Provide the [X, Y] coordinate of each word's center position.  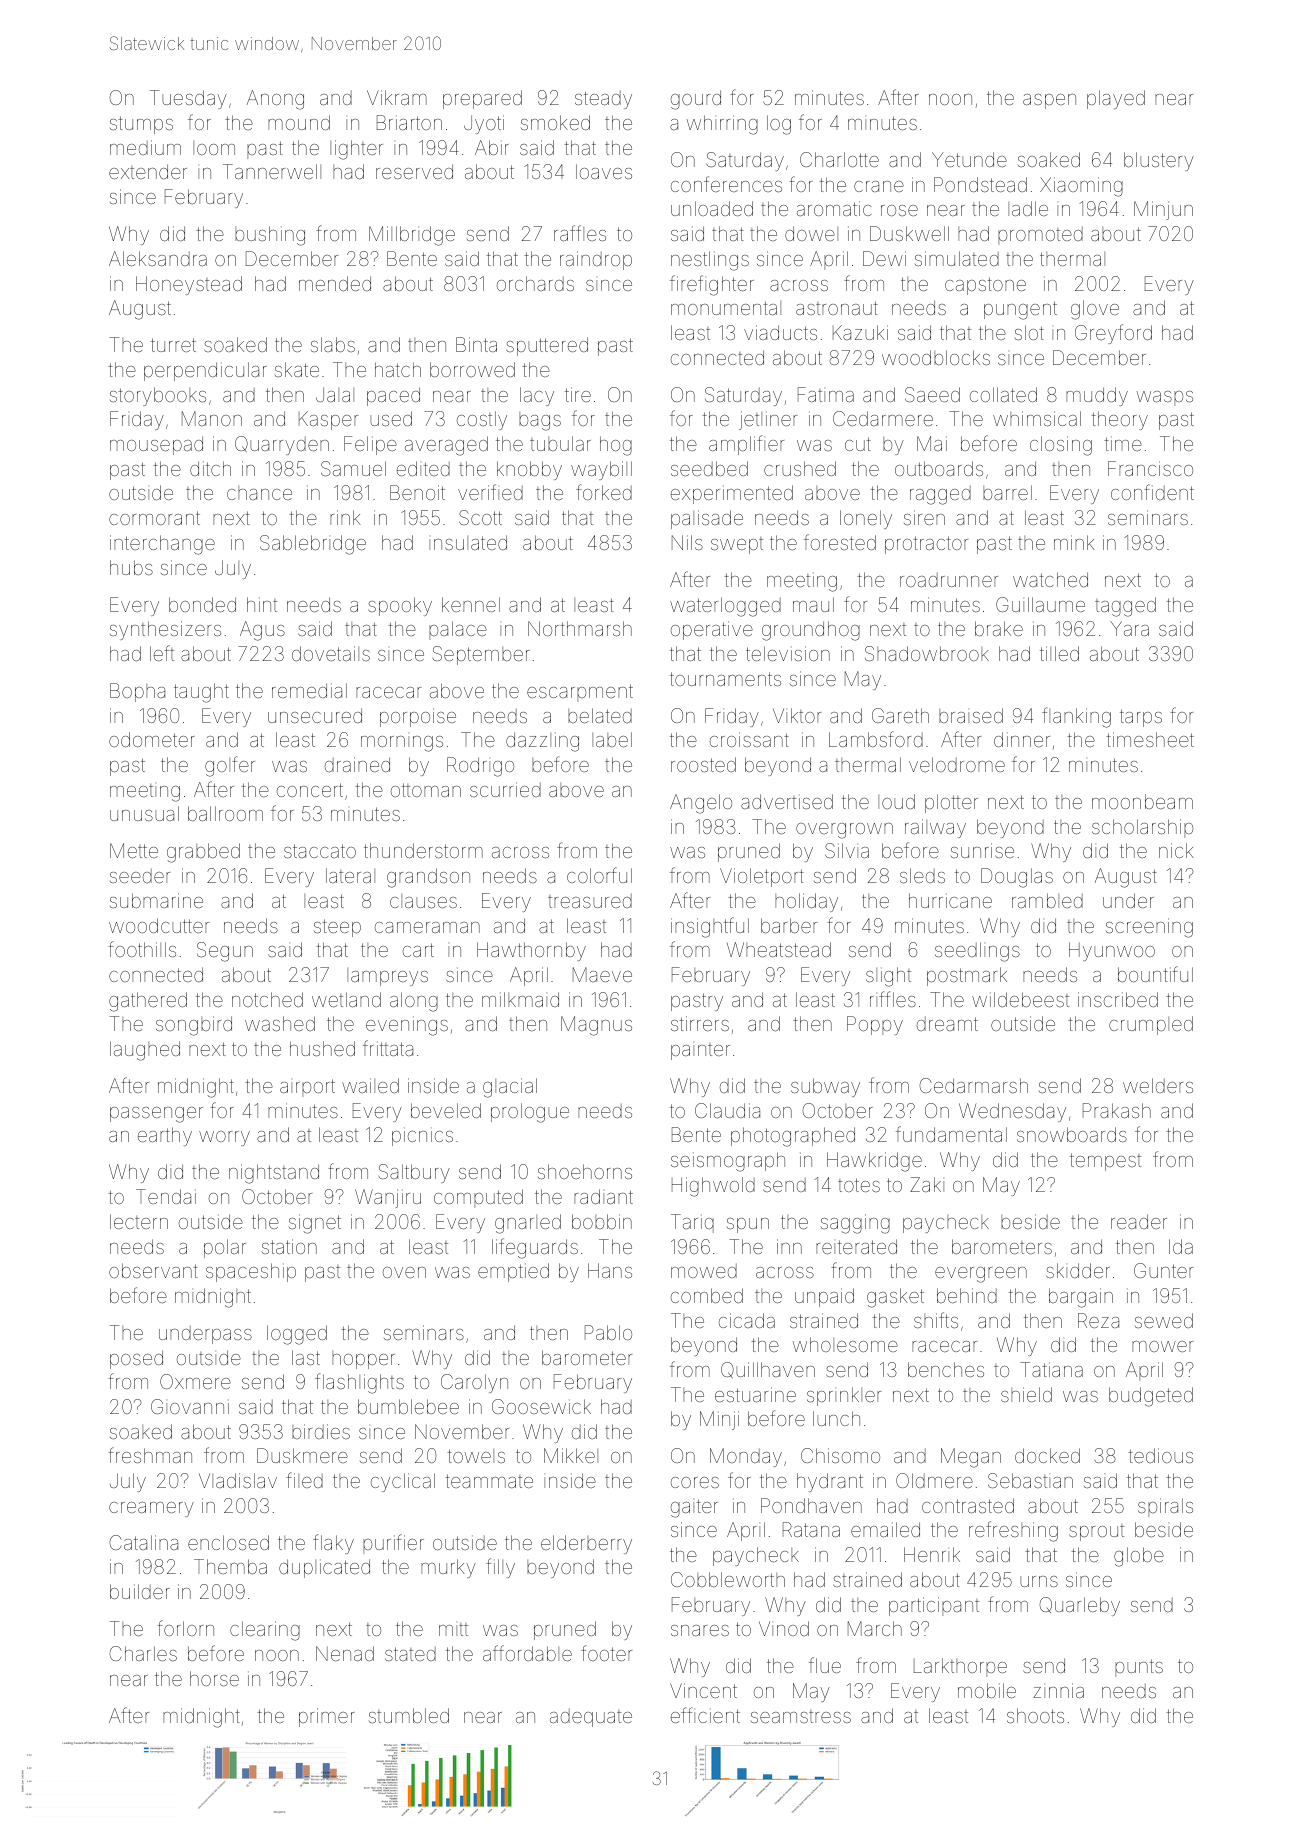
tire [578, 394]
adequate [591, 1718]
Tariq [692, 1223]
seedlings [977, 952]
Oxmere [195, 1381]
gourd [696, 100]
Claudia [727, 1110]
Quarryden [282, 445]
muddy [1097, 396]
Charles [143, 1653]
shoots [1035, 1715]
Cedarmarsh [973, 1085]
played [1116, 99]
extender [148, 171]
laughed [145, 1051]
